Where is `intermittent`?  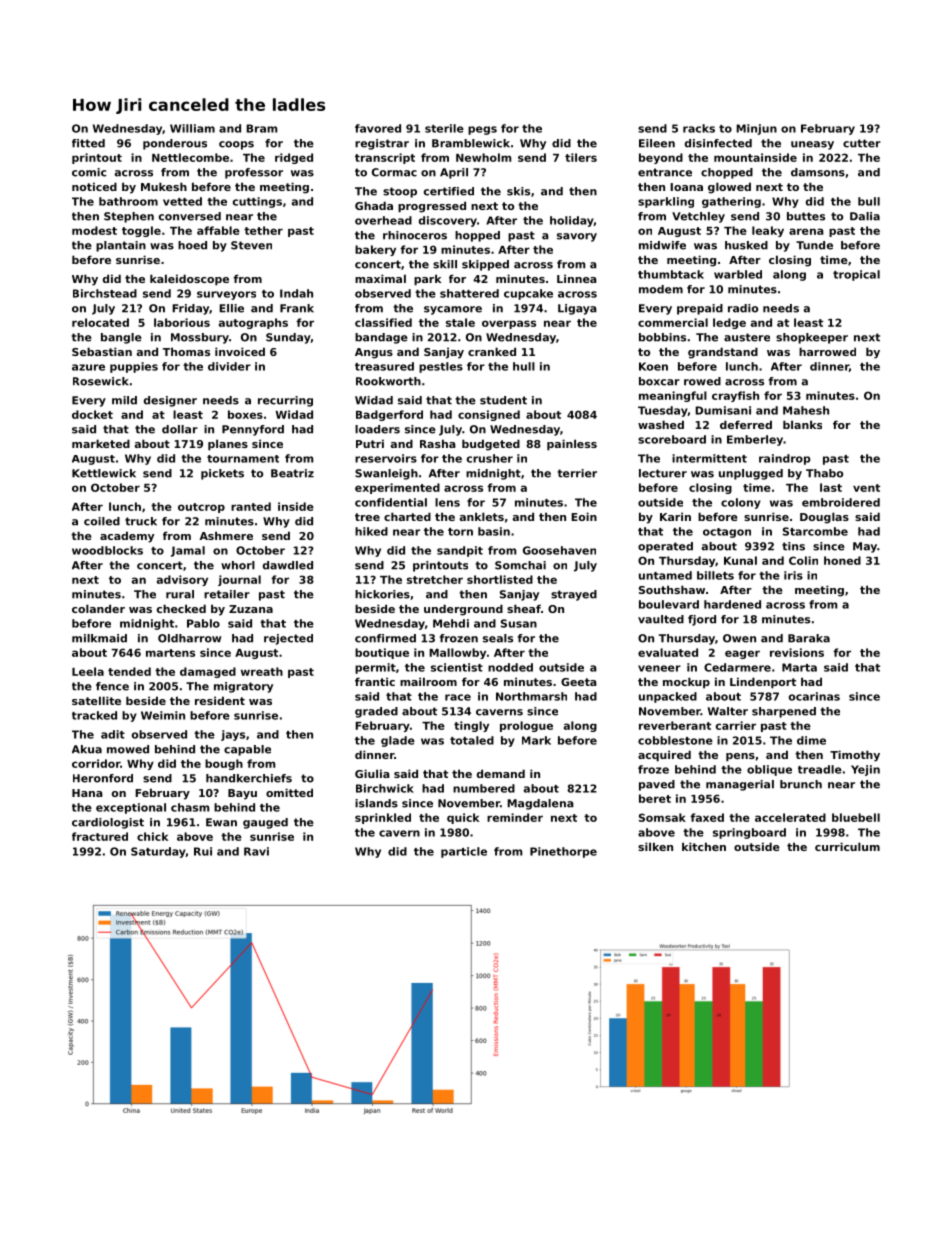 intermittent is located at coordinates (709, 458).
